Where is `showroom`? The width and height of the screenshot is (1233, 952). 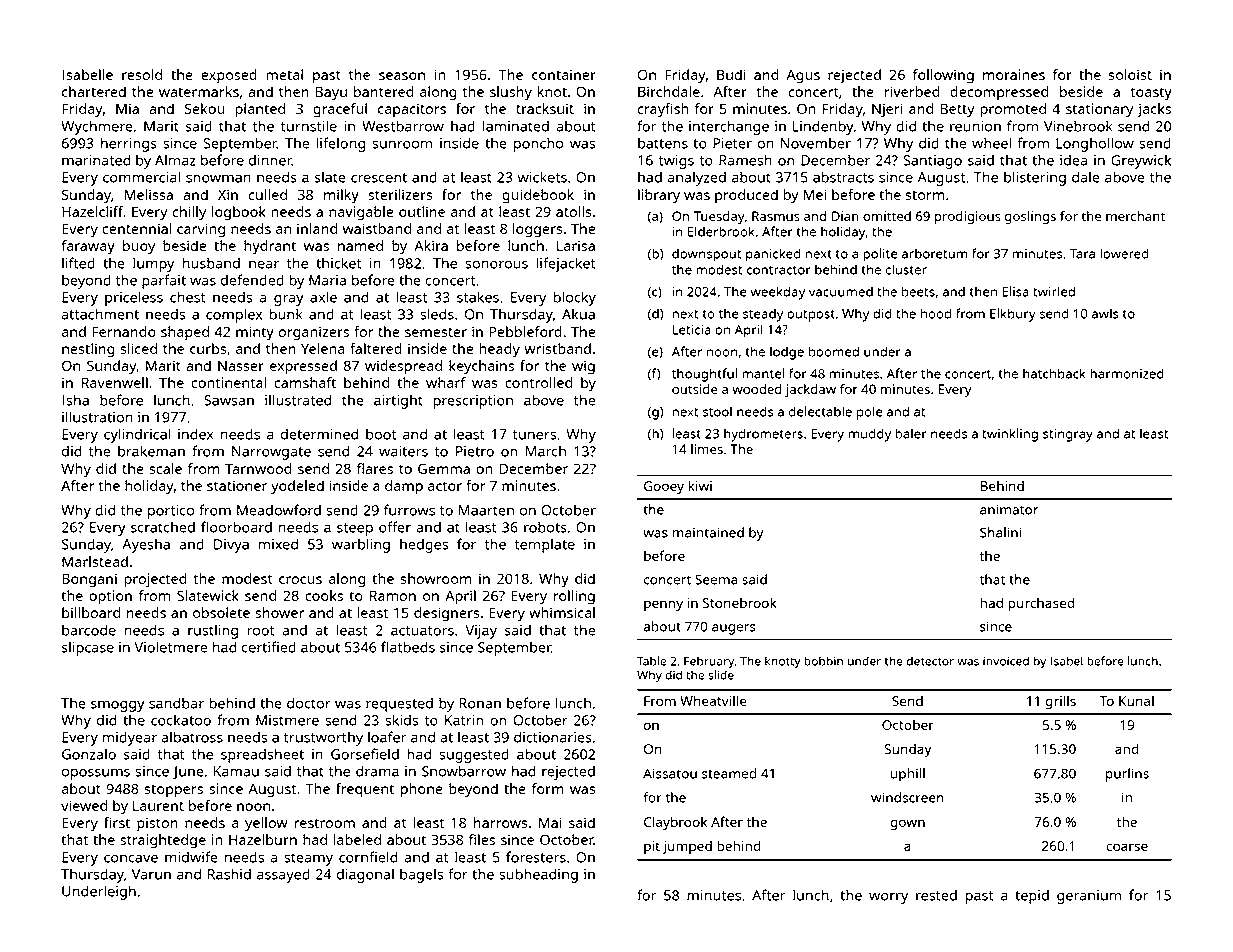 showroom is located at coordinates (436, 578).
